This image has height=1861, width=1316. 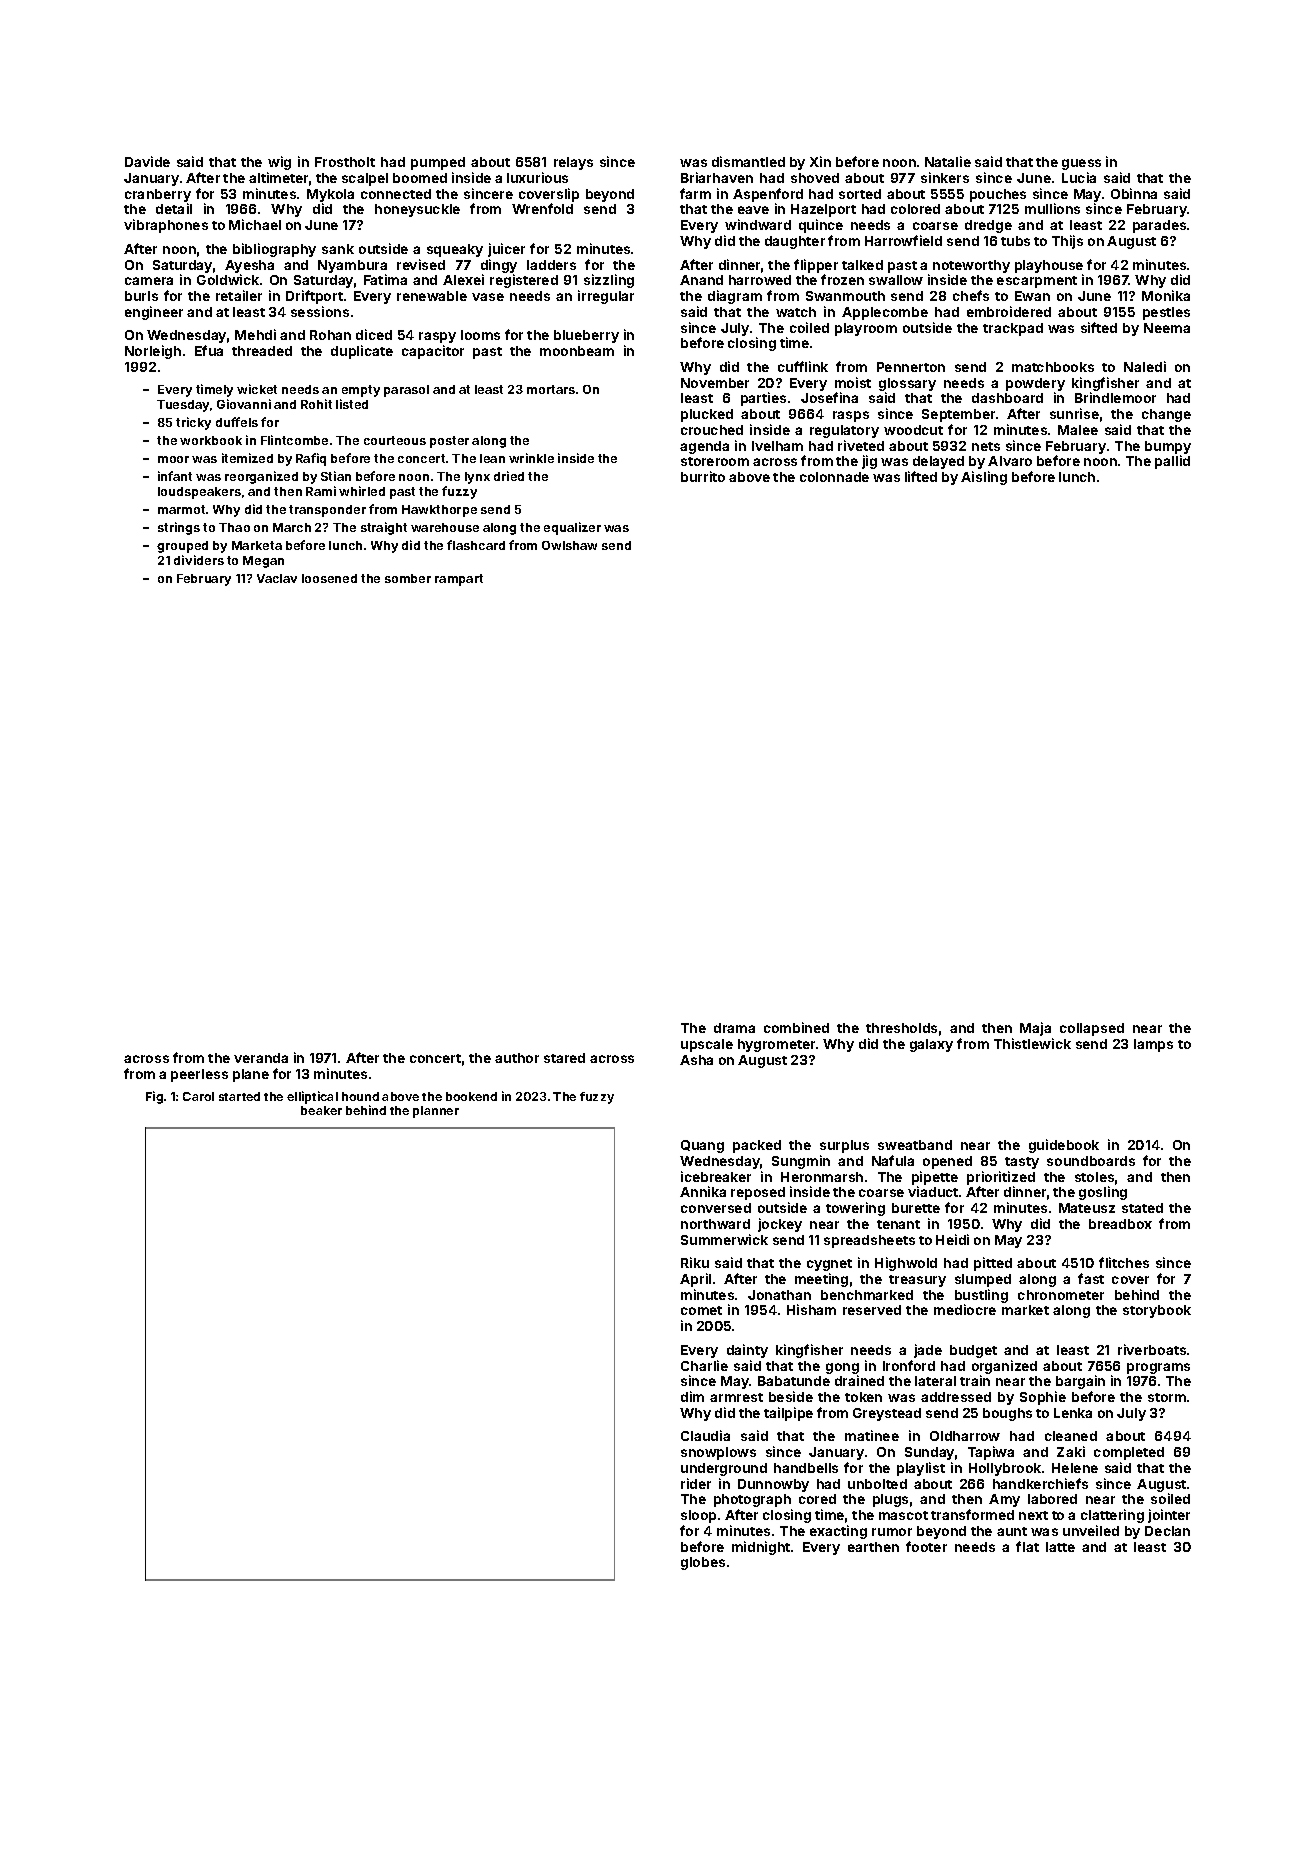 I want to click on guess, so click(x=1081, y=164).
